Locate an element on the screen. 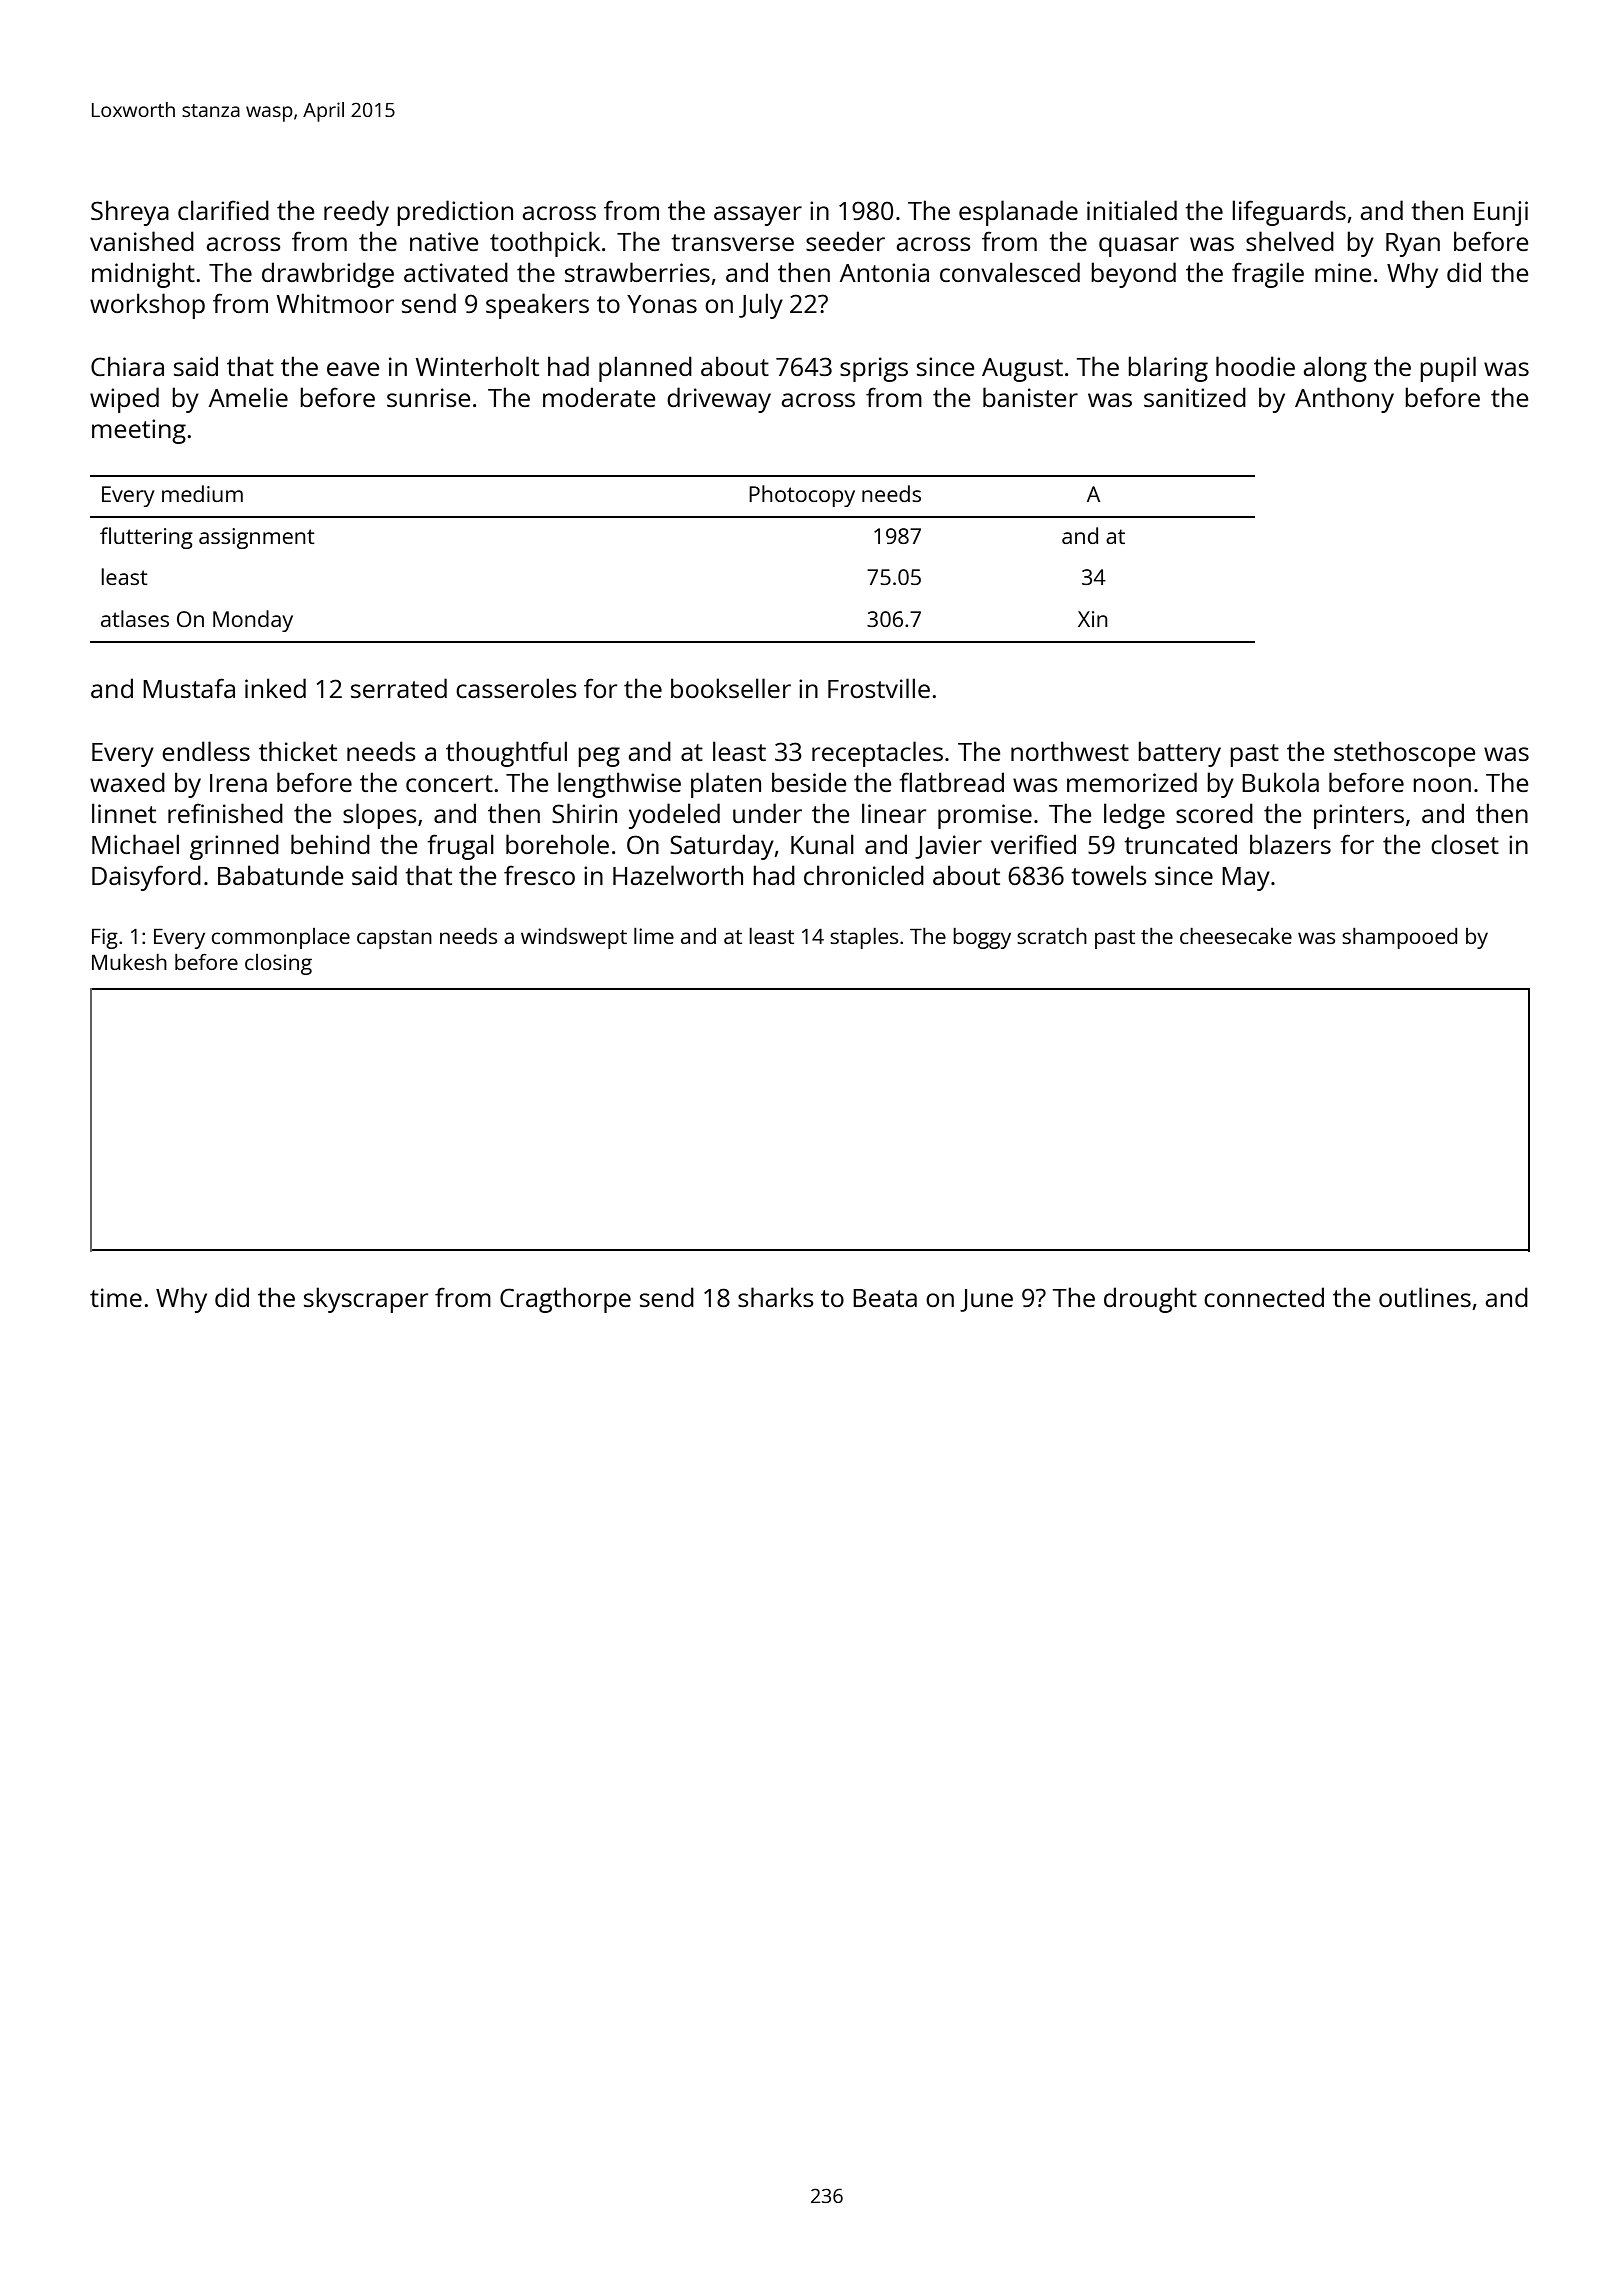  banister is located at coordinates (1030, 397).
